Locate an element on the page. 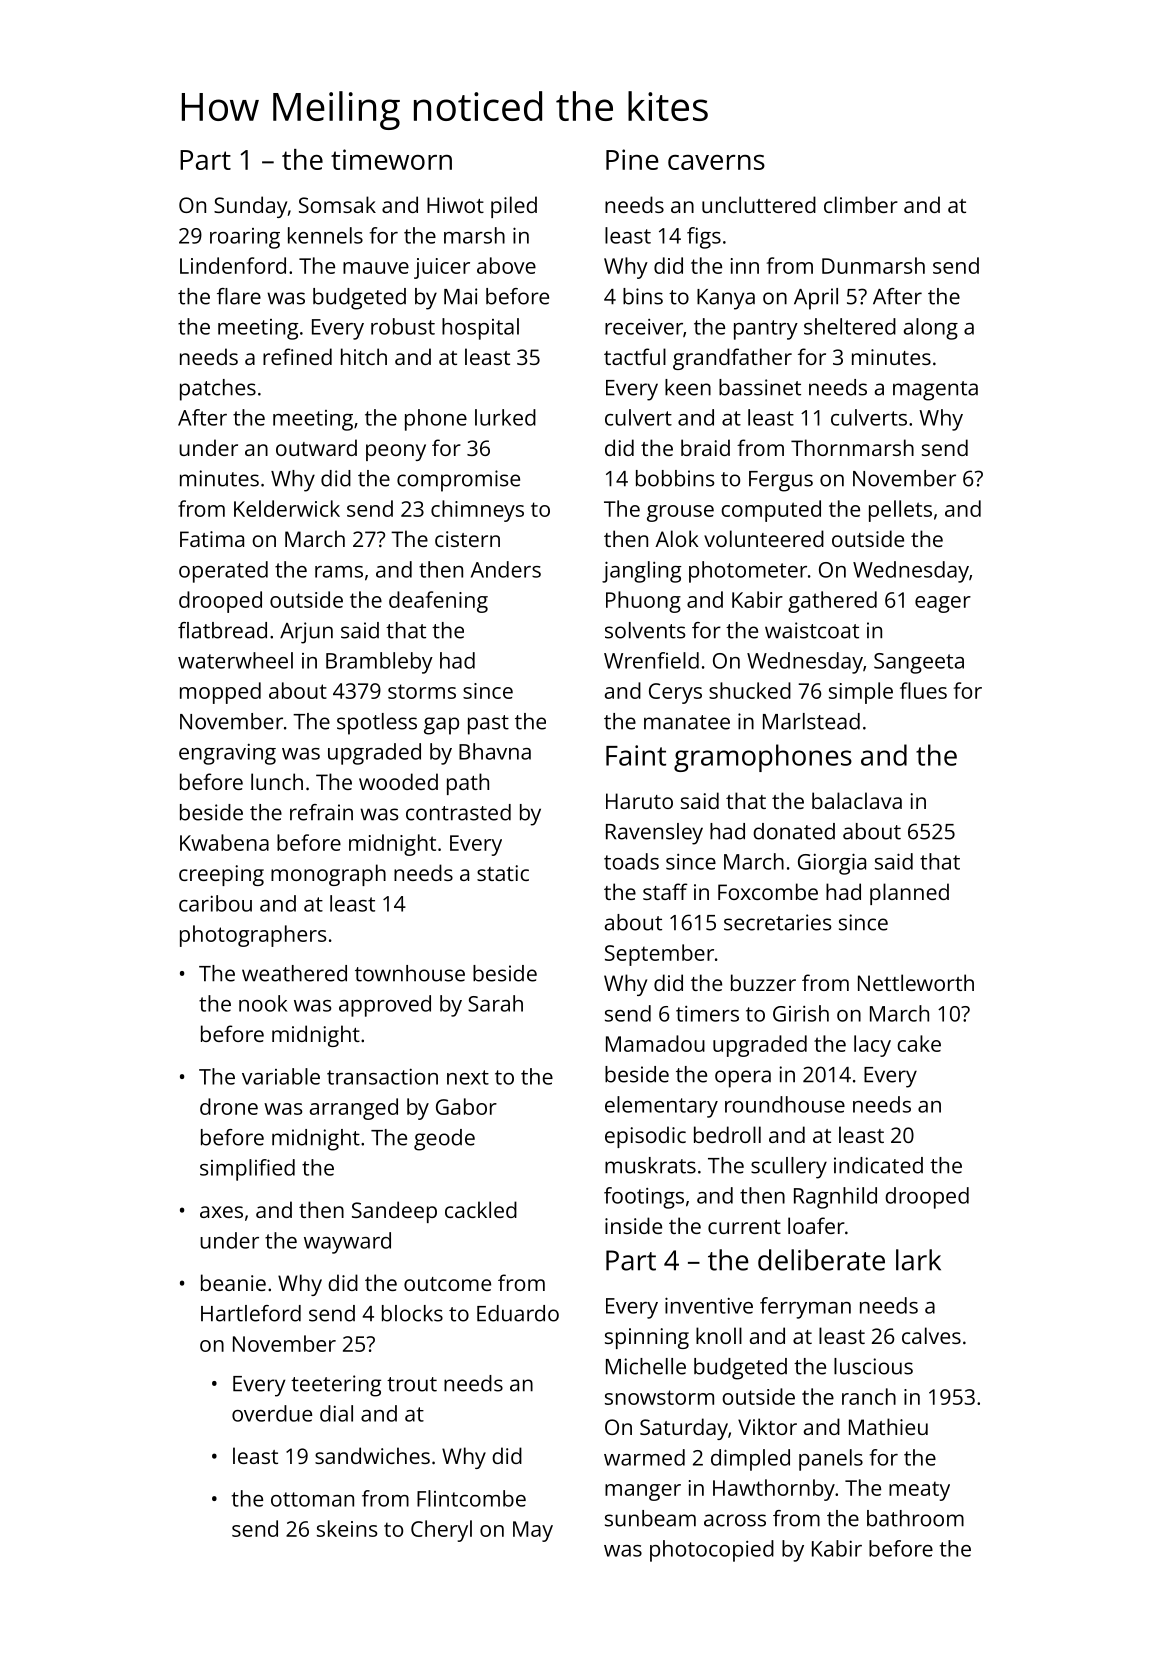 This document has width=1165, height=1654. lacy is located at coordinates (872, 1046).
